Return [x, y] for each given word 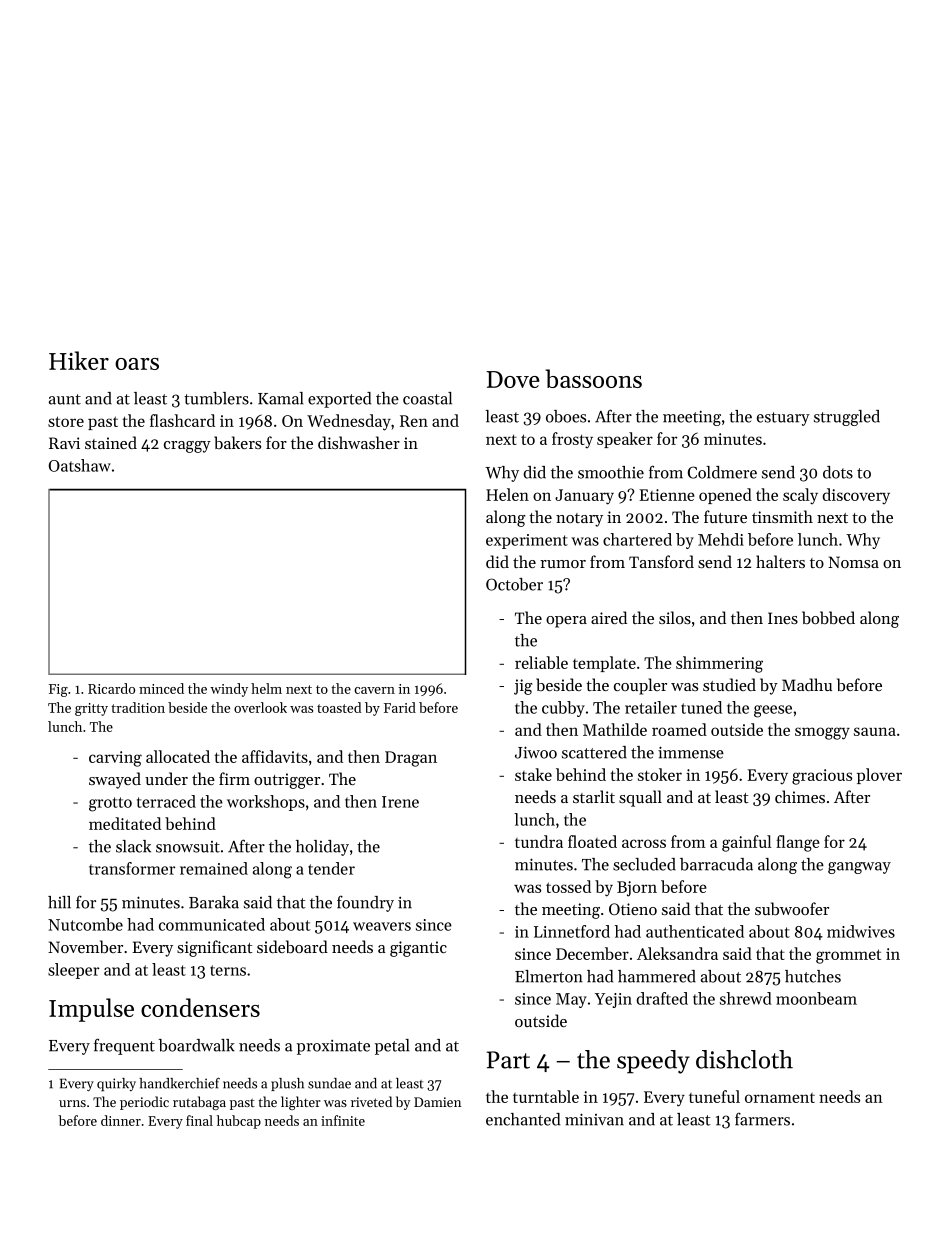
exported [339, 400]
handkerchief [179, 1083]
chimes [800, 796]
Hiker [79, 360]
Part [508, 1060]
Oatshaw [80, 465]
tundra [539, 841]
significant [215, 948]
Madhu [807, 684]
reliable [541, 662]
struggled [847, 418]
